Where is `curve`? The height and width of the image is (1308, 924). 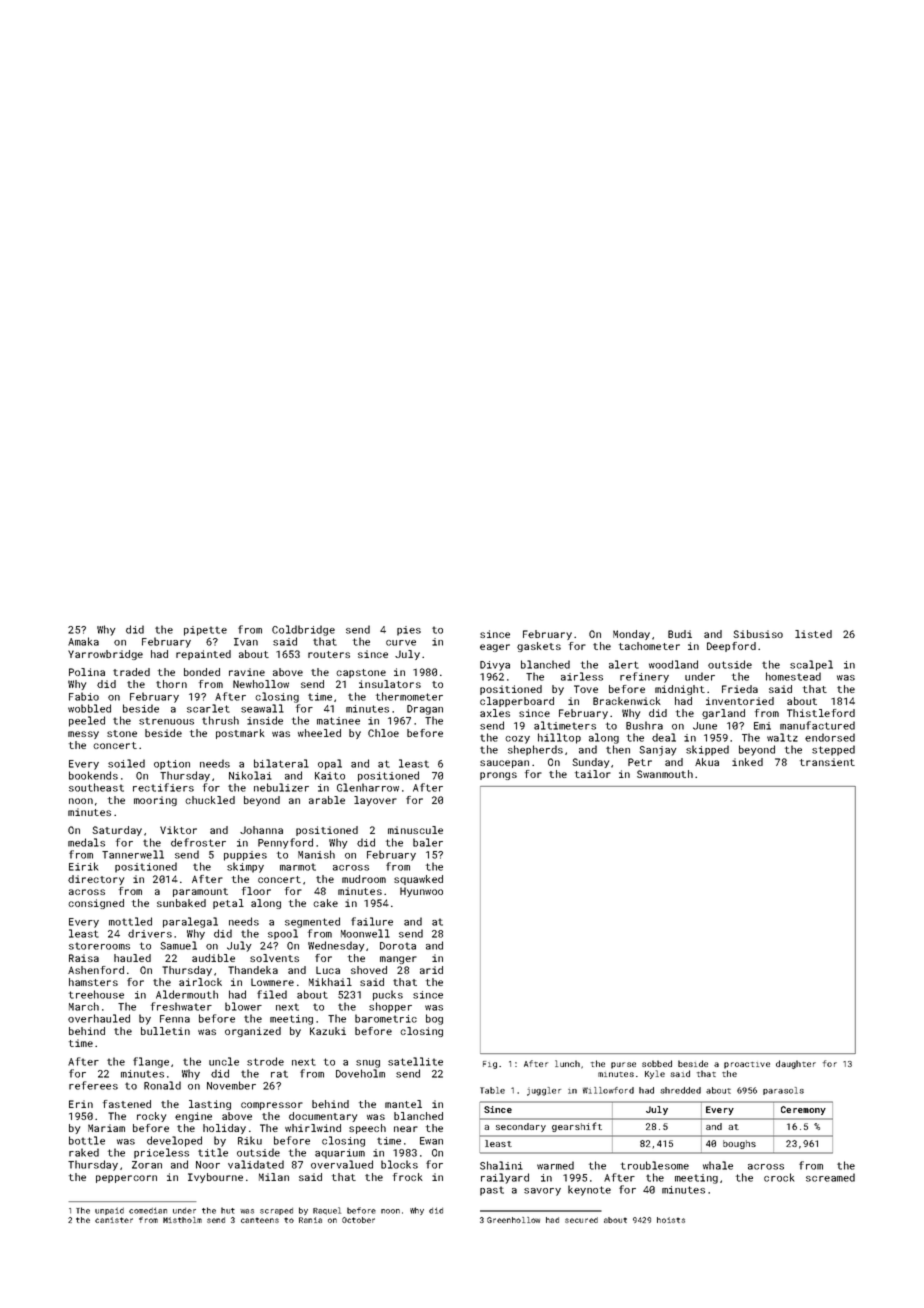 curve is located at coordinates (401, 643).
